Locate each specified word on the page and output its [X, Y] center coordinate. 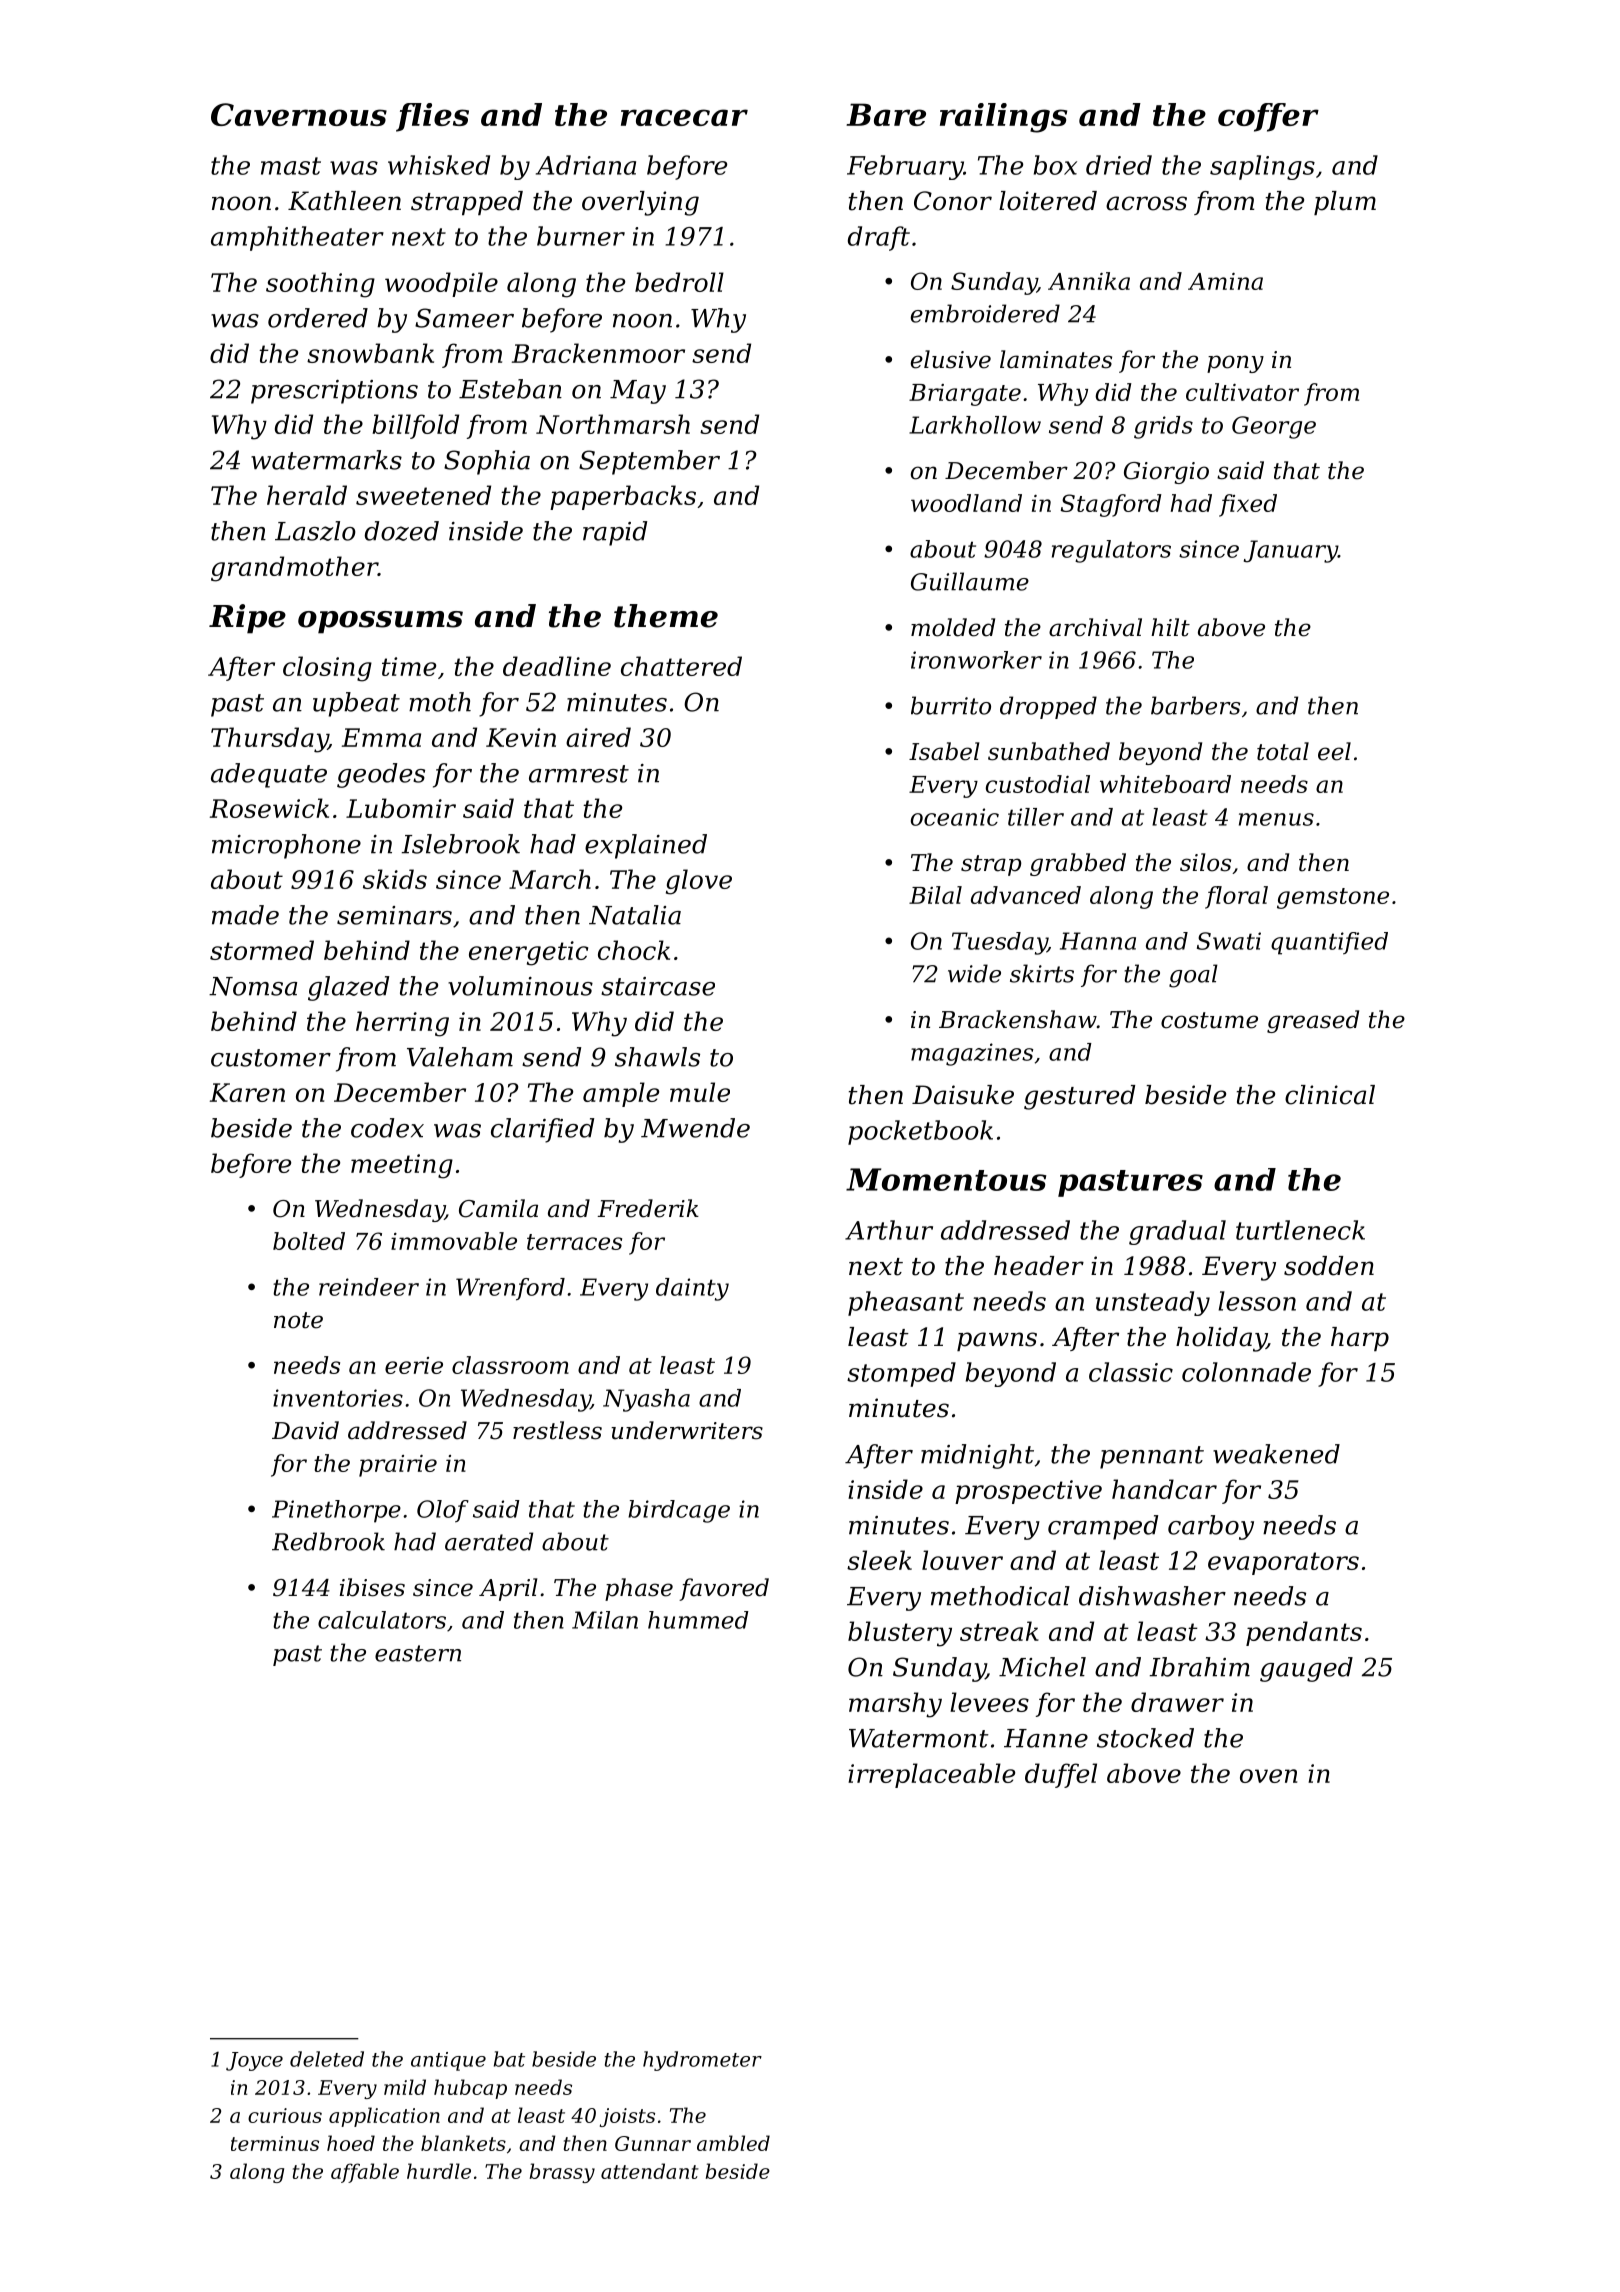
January [1291, 551]
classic [1131, 1372]
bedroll [679, 282]
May [638, 392]
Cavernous [299, 114]
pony [1235, 364]
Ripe [247, 619]
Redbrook [328, 1541]
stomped [901, 1374]
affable [365, 2173]
